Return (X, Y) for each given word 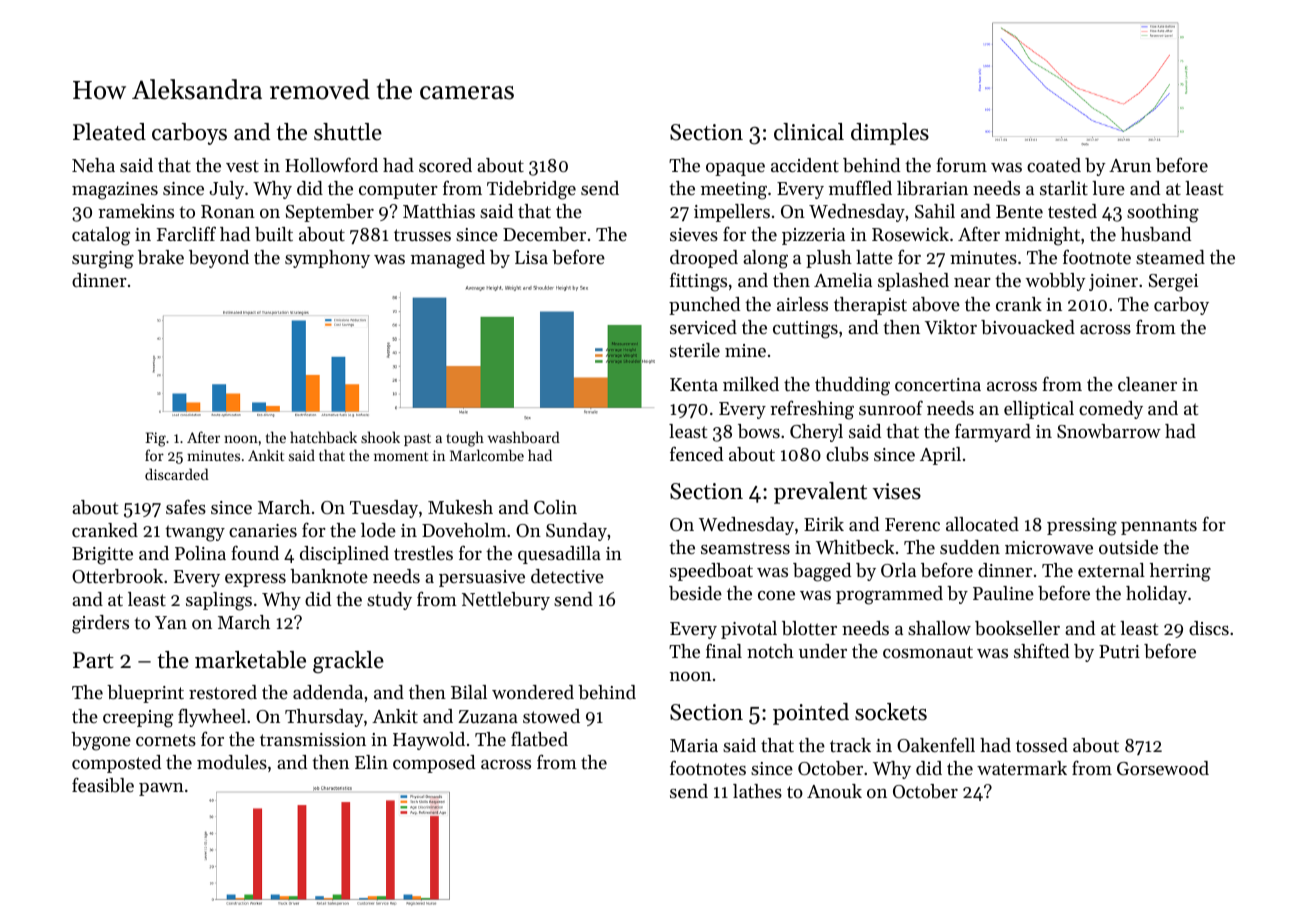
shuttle (348, 132)
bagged (822, 572)
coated (1054, 165)
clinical (809, 132)
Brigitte (102, 556)
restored (223, 692)
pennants (1159, 527)
